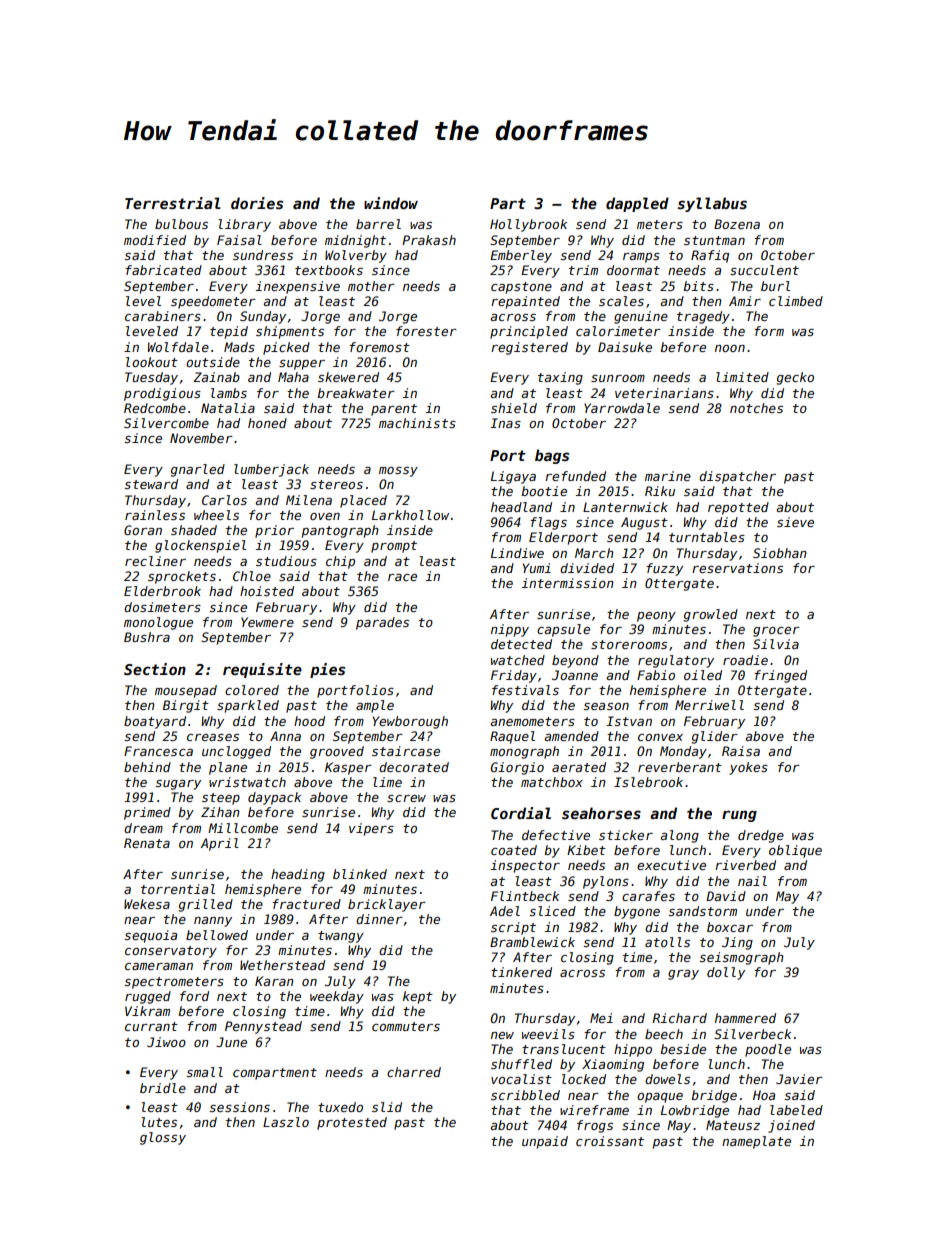 This screenshot has height=1233, width=952. I want to click on nameplate, so click(756, 1142).
